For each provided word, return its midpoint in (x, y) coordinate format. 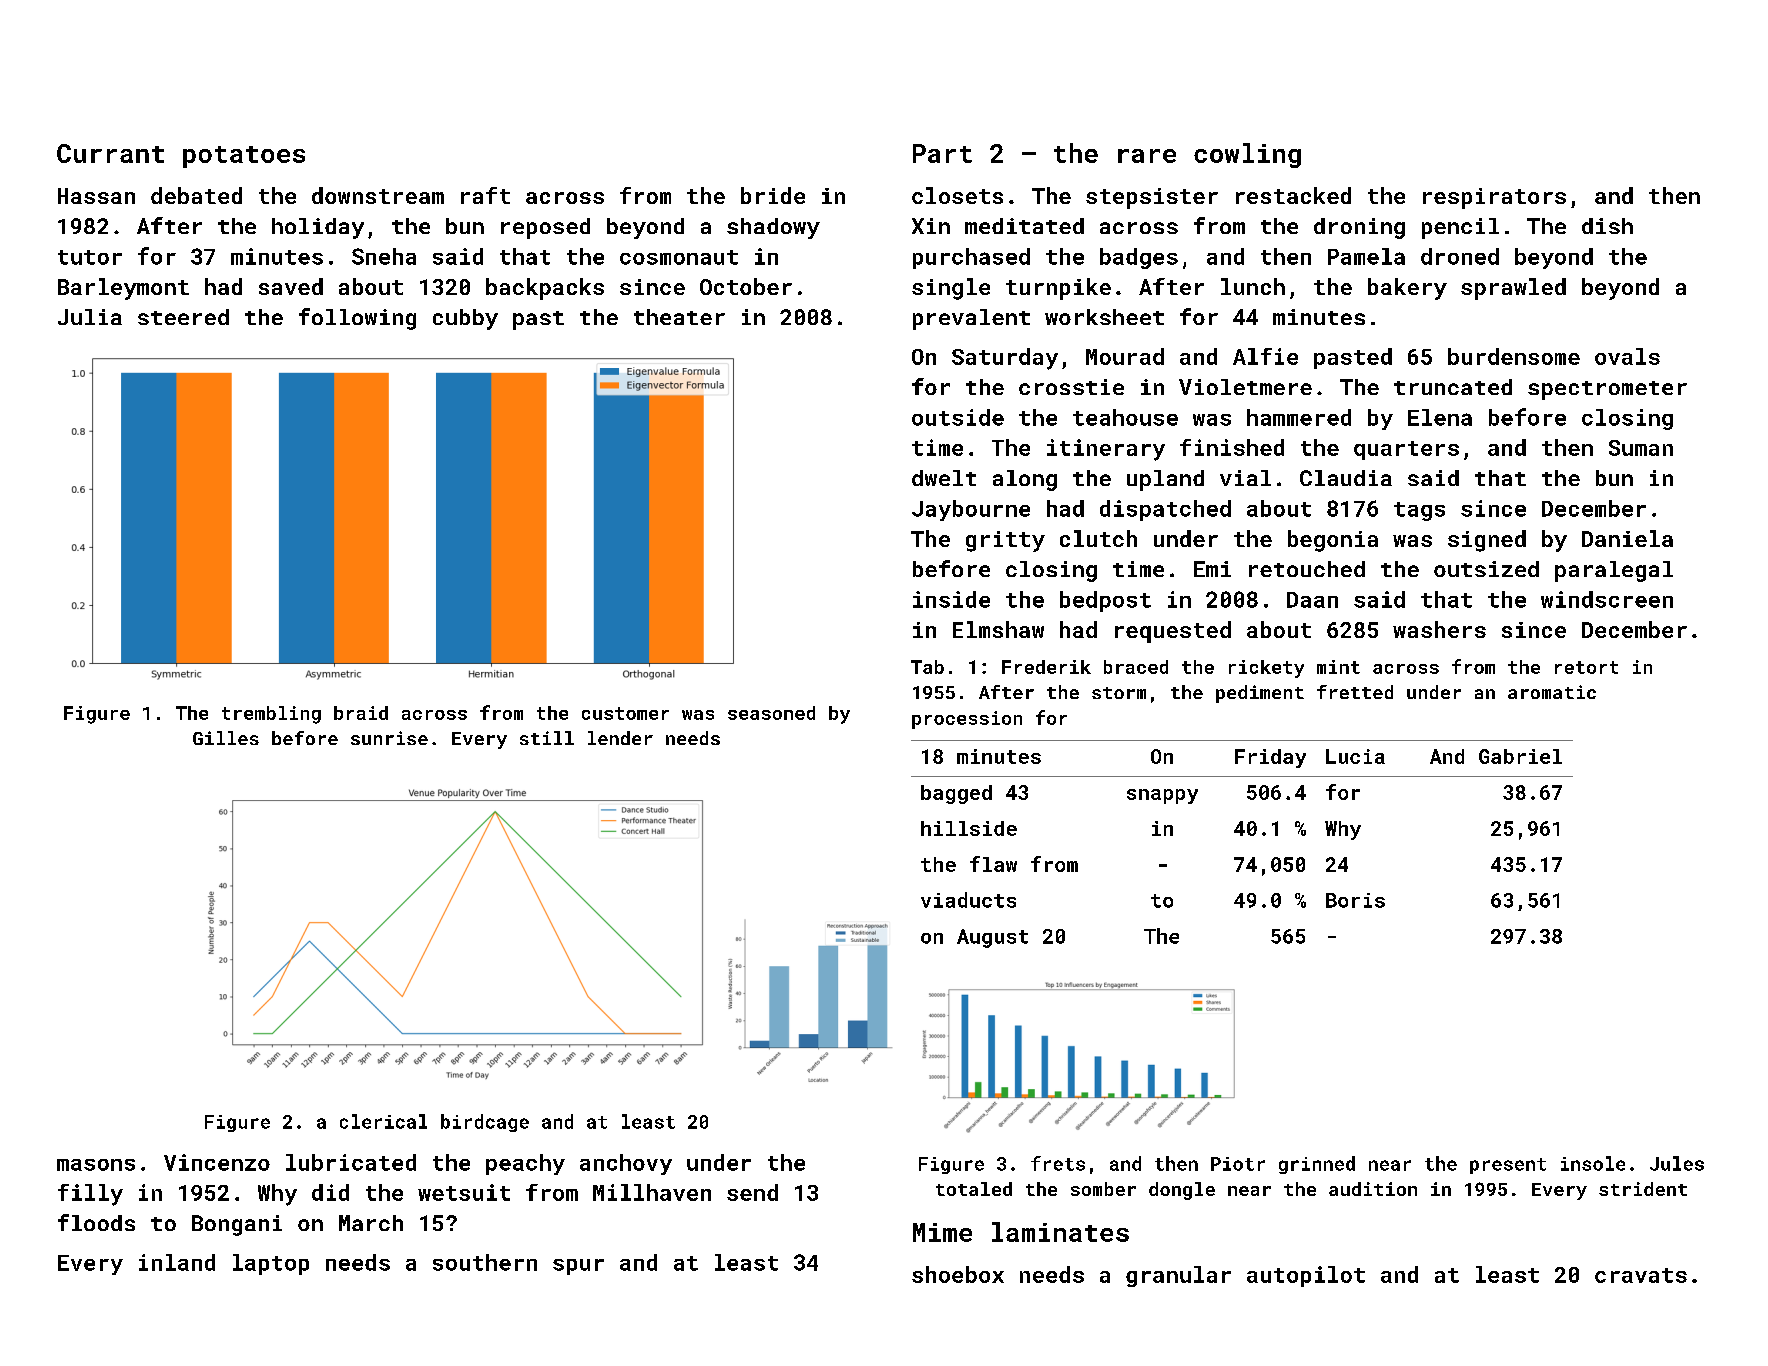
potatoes (244, 157)
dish (1607, 226)
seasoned (771, 713)
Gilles (226, 738)
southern (485, 1262)
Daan (1312, 600)
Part (942, 153)
